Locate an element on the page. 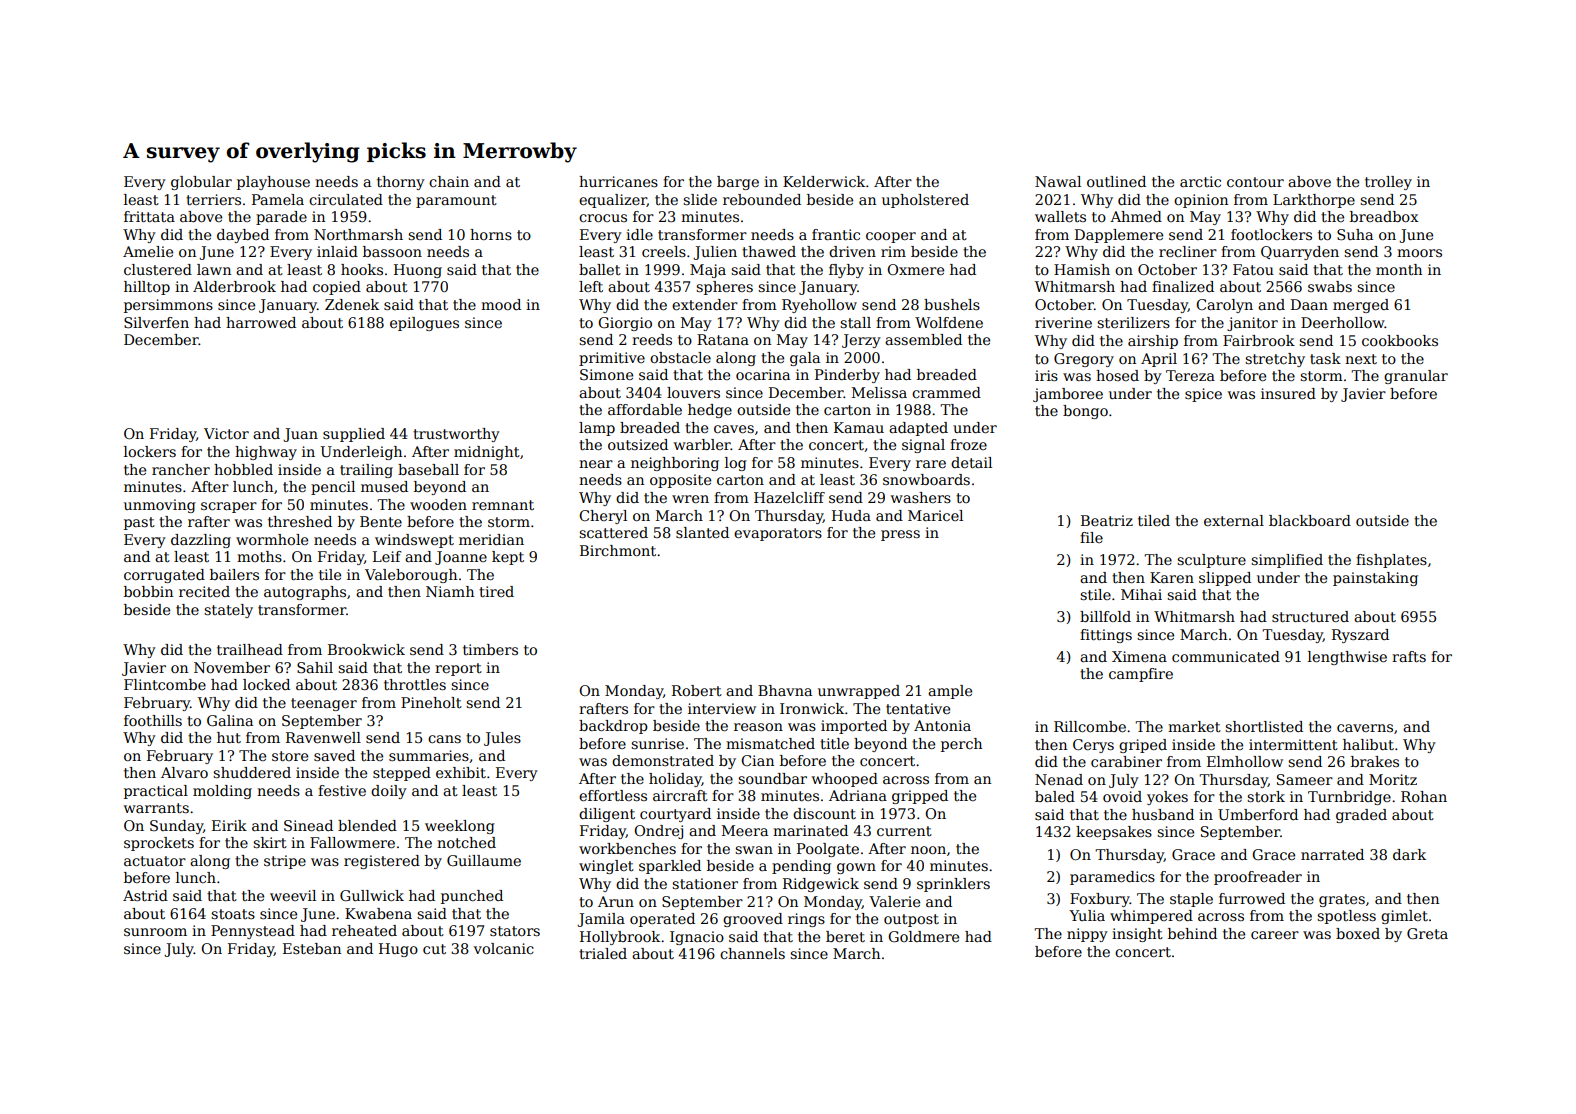 This image has height=1114, width=1576. outlined is located at coordinates (1116, 181).
